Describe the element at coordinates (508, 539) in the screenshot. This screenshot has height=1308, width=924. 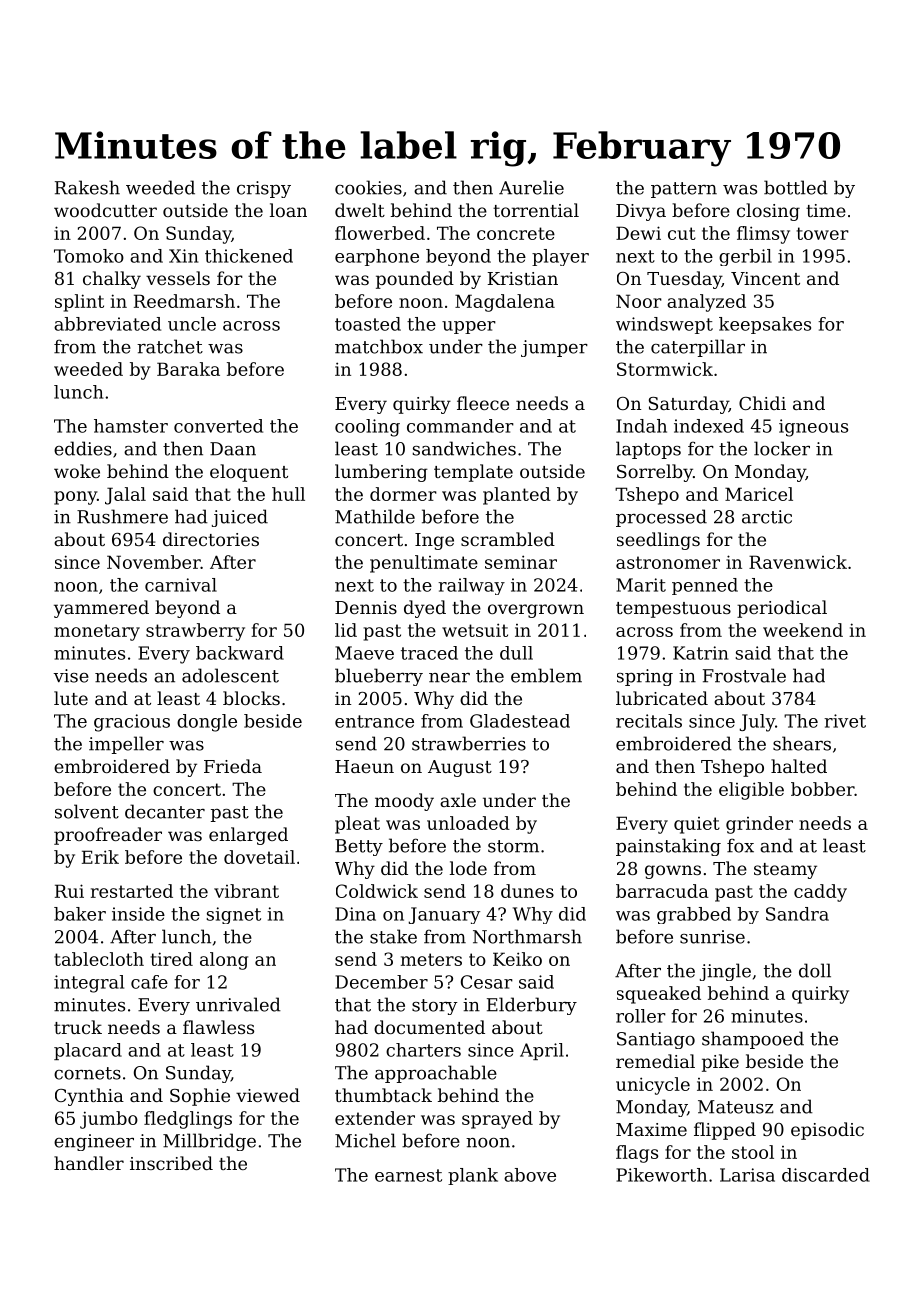
I see `scrambled` at that location.
